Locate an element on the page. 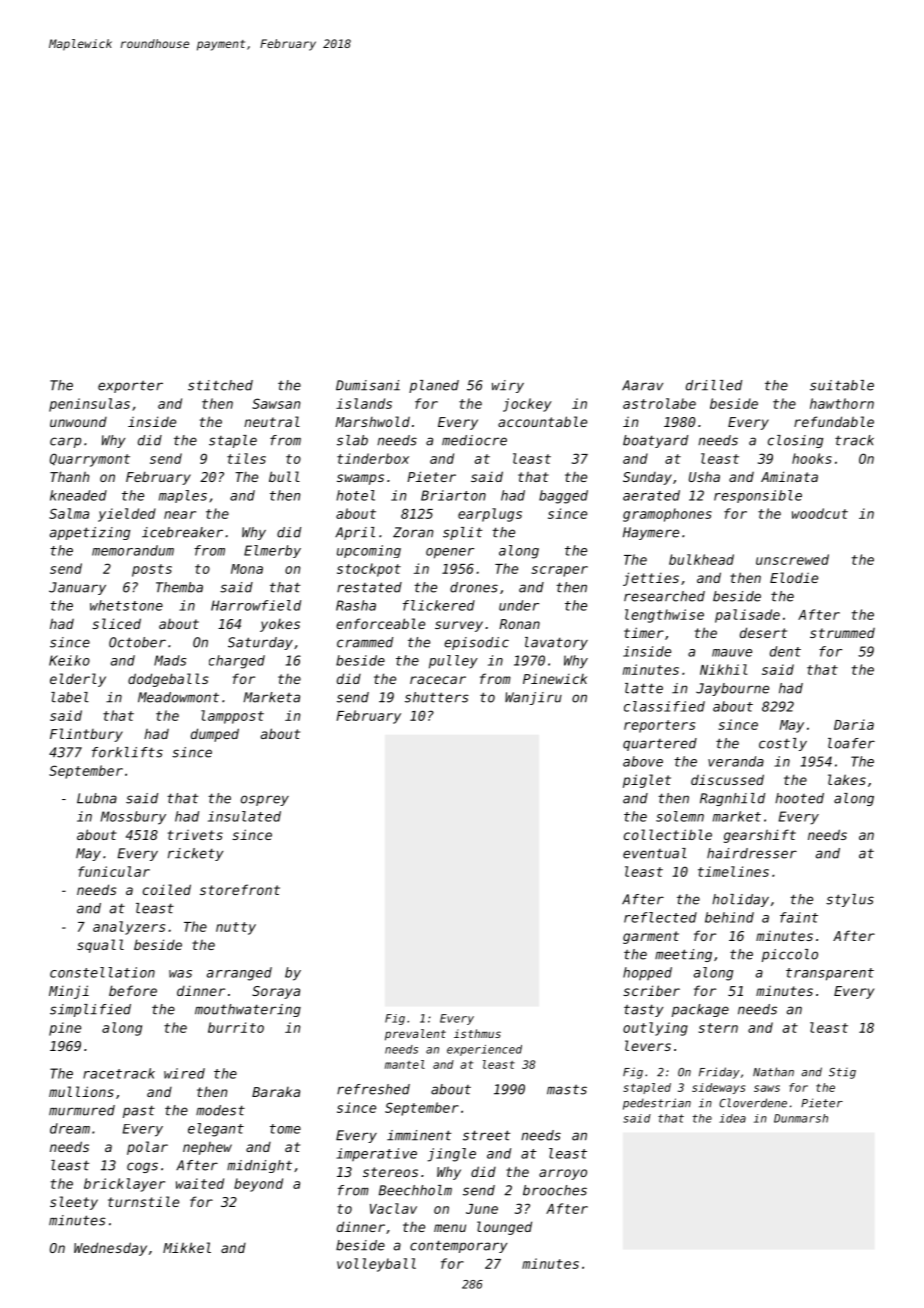 Image resolution: width=924 pixels, height=1308 pixels. exporter is located at coordinates (130, 387).
